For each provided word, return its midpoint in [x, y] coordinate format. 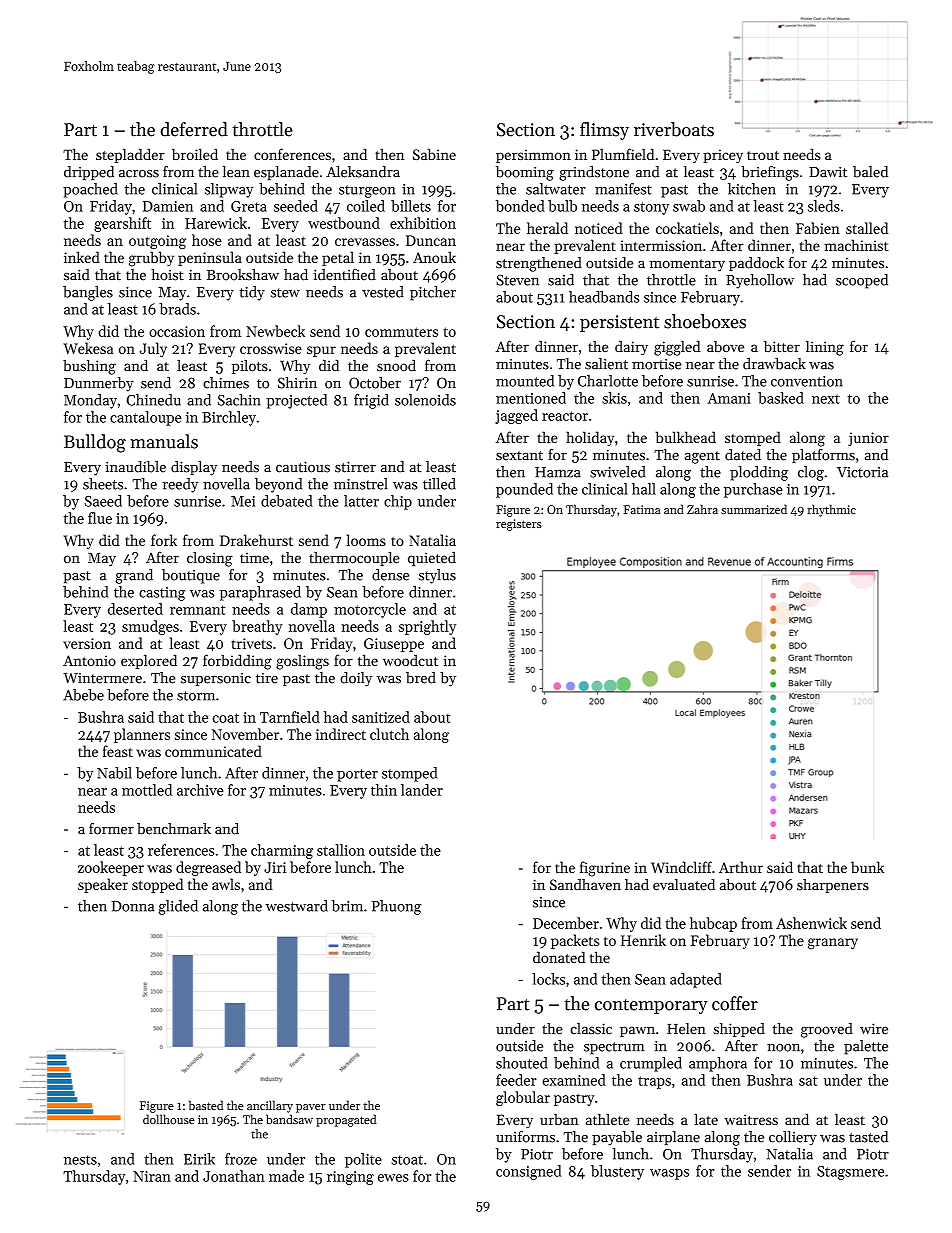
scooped [862, 281]
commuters [401, 332]
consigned [528, 1172]
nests [80, 1160]
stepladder [130, 155]
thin [384, 790]
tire [267, 678]
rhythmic [831, 510]
